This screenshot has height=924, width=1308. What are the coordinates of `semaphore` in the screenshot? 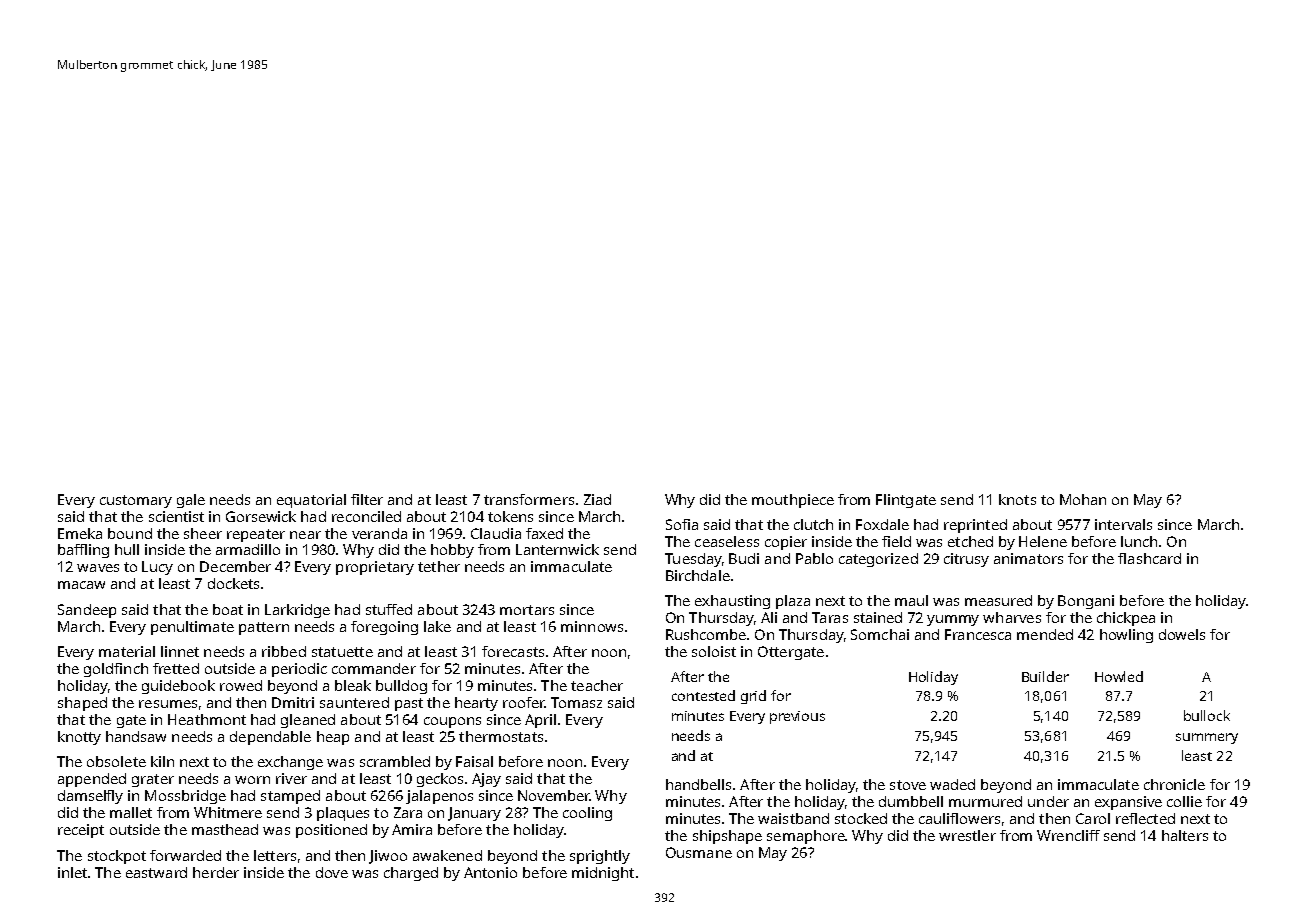 It's located at (806, 837).
